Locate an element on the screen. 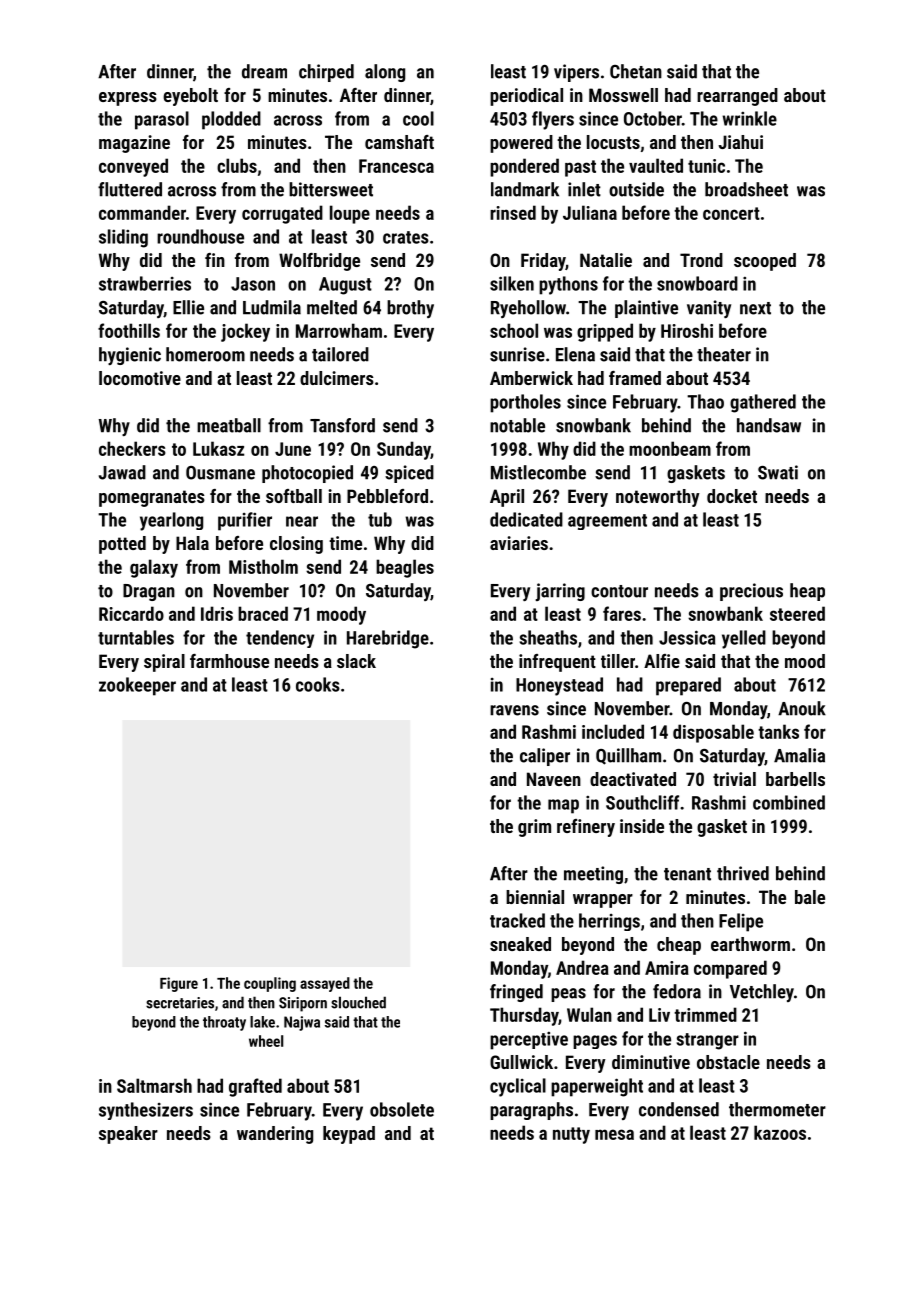  jockey is located at coordinates (245, 332).
